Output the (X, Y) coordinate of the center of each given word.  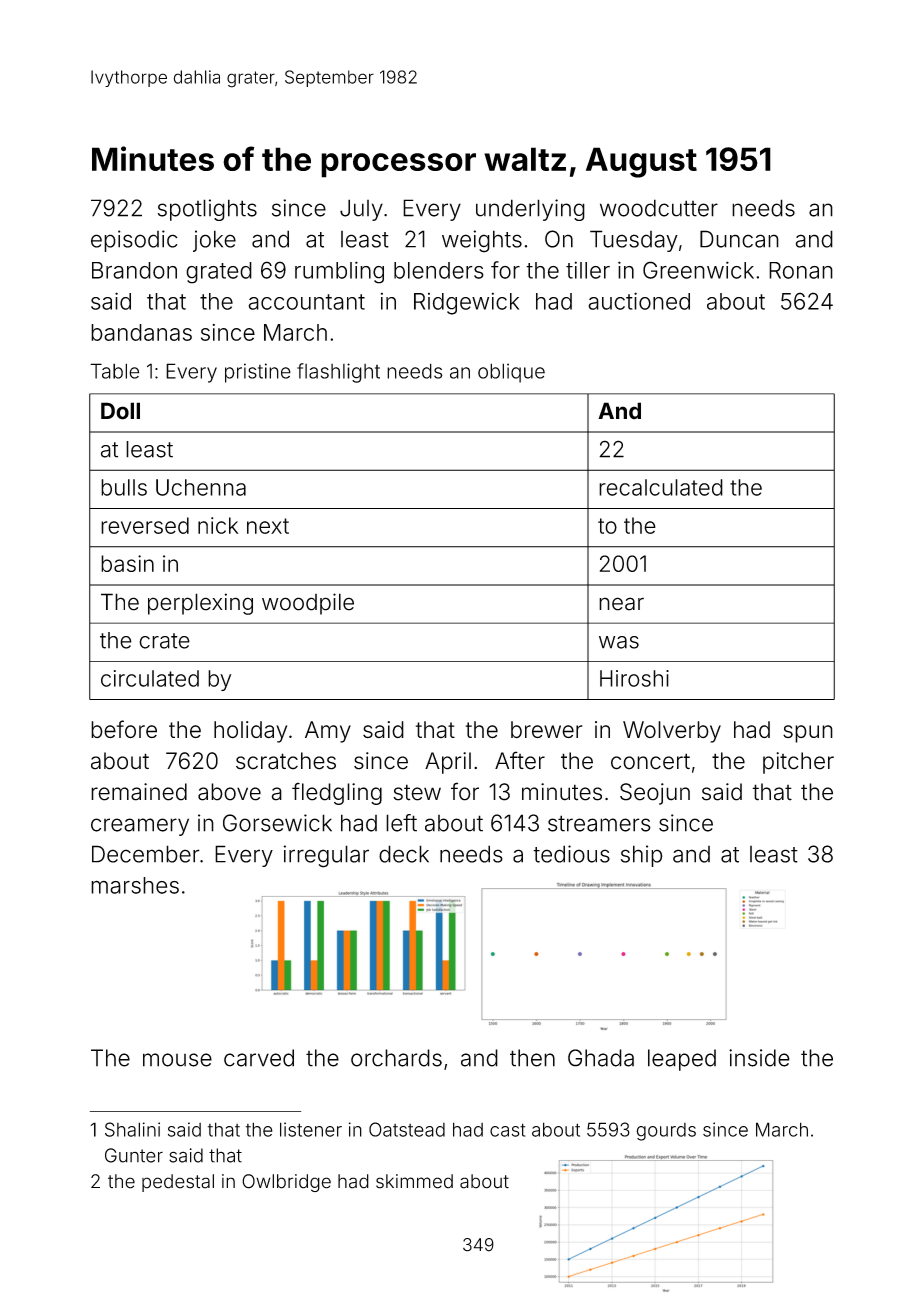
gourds (666, 1132)
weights (482, 241)
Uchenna (201, 487)
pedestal (178, 1183)
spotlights (207, 210)
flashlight (338, 373)
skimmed (414, 1181)
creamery (140, 827)
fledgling (337, 793)
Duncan (739, 239)
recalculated (661, 487)
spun (808, 734)
